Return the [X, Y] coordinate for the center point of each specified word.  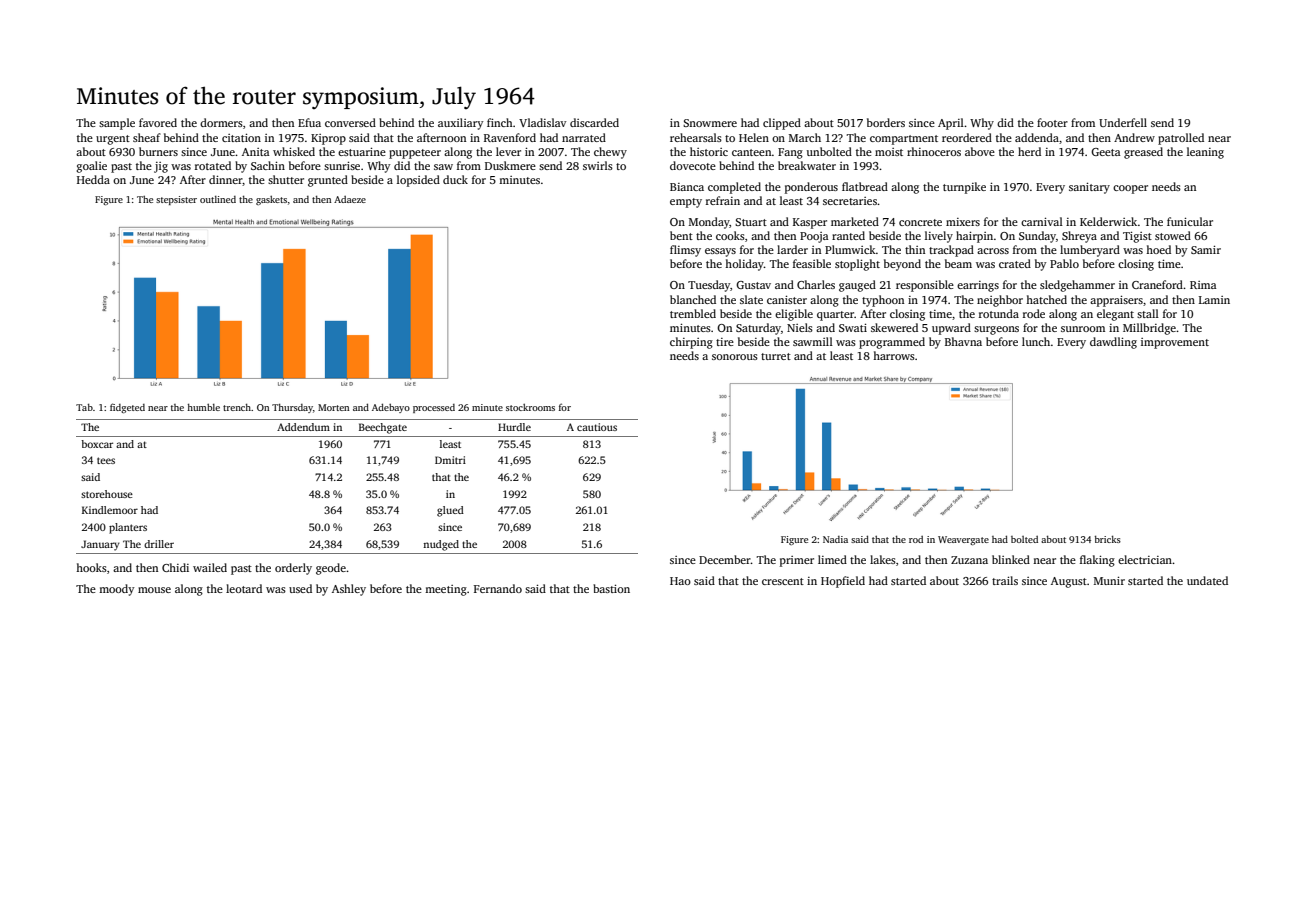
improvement [1175, 343]
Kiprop [328, 139]
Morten [334, 407]
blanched [693, 299]
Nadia [835, 539]
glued [450, 511]
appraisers [1116, 301]
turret [776, 356]
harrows [894, 355]
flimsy [685, 251]
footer [1052, 122]
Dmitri [450, 460]
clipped [782, 124]
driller [159, 544]
